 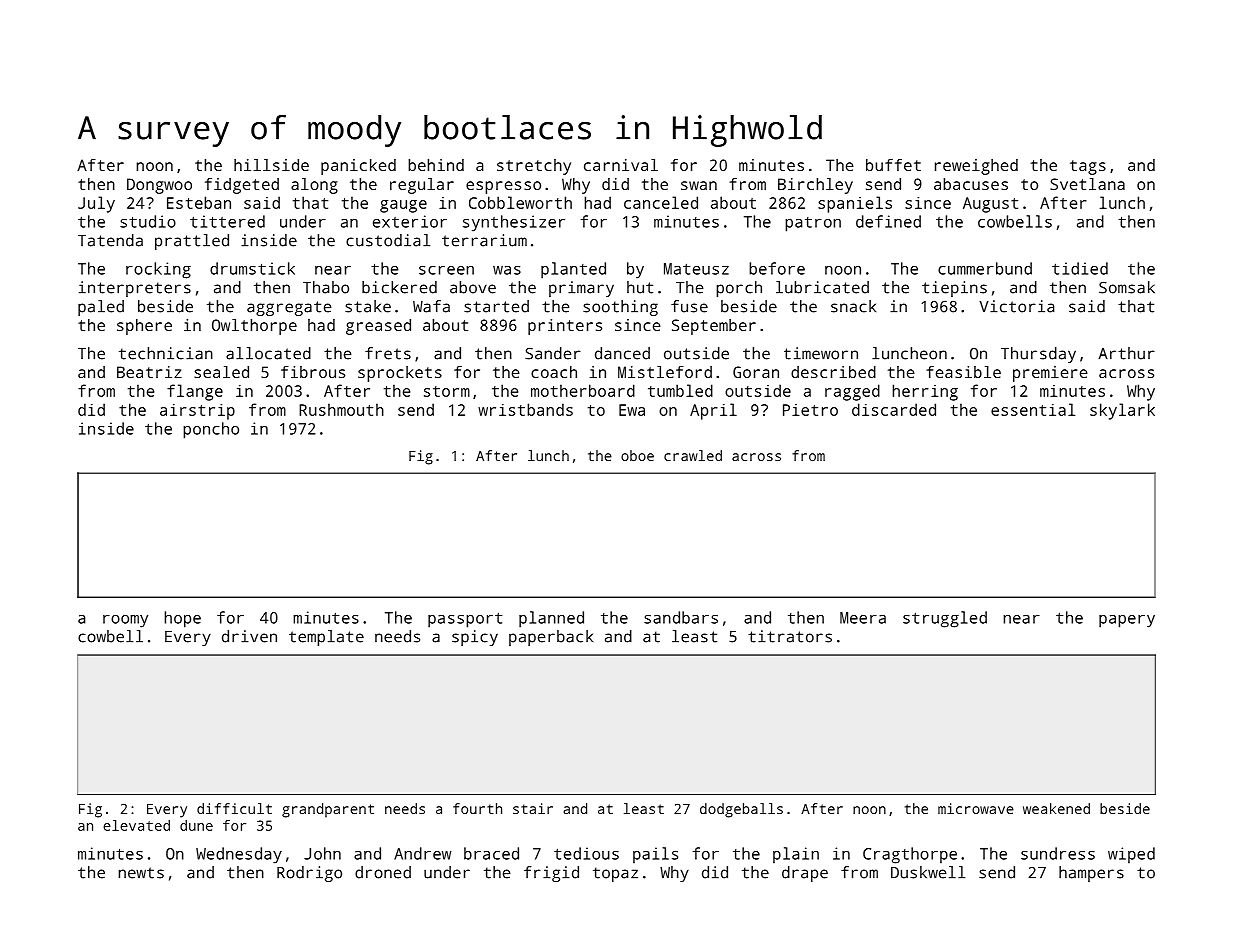 I want to click on poncho, so click(x=211, y=430).
